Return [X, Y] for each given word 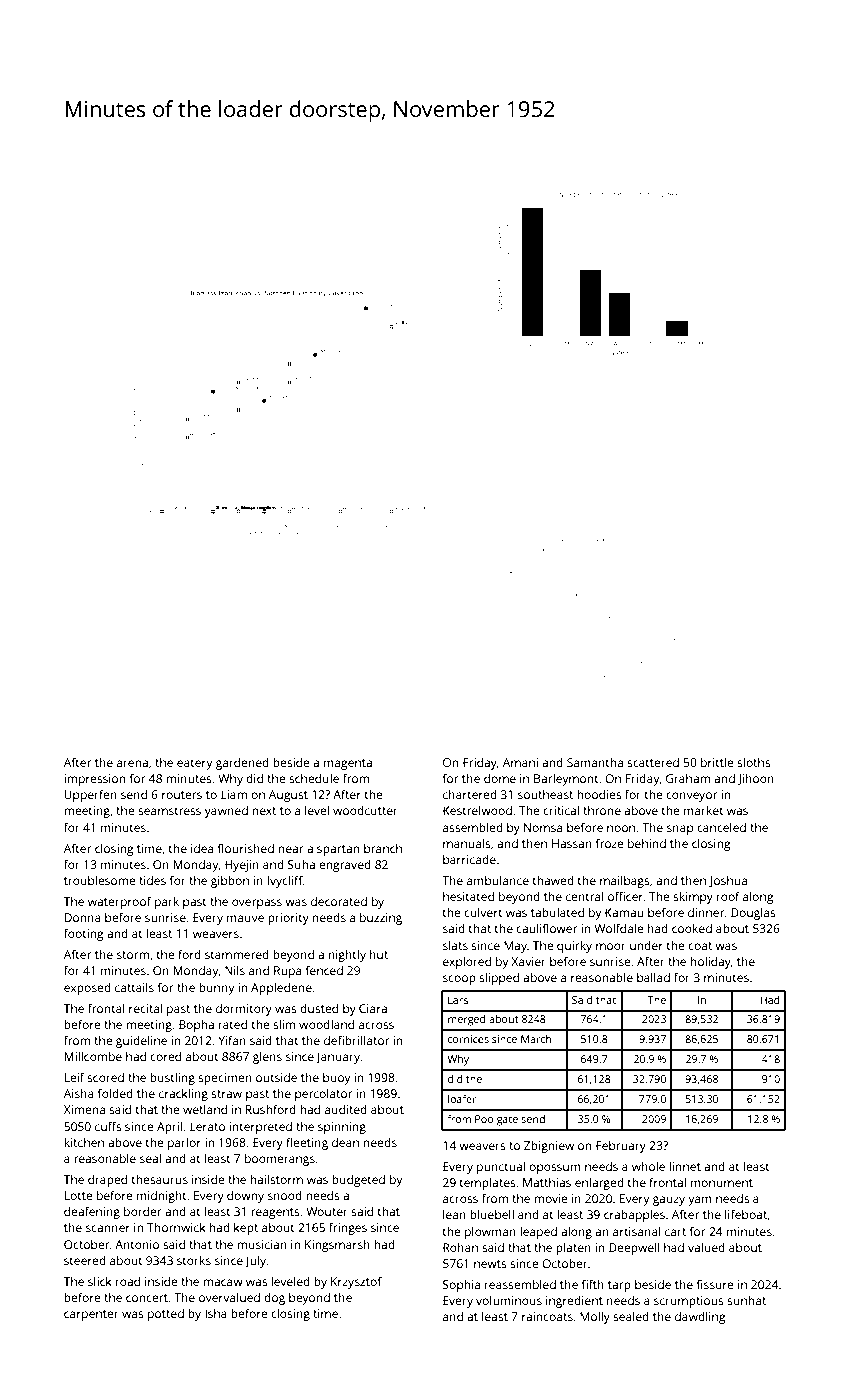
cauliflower [546, 928]
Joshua [728, 881]
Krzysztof [356, 1282]
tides [152, 880]
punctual [501, 1168]
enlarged [599, 1183]
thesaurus [160, 1179]
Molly [595, 1318]
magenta [348, 764]
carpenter [91, 1315]
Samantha [595, 762]
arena [132, 763]
